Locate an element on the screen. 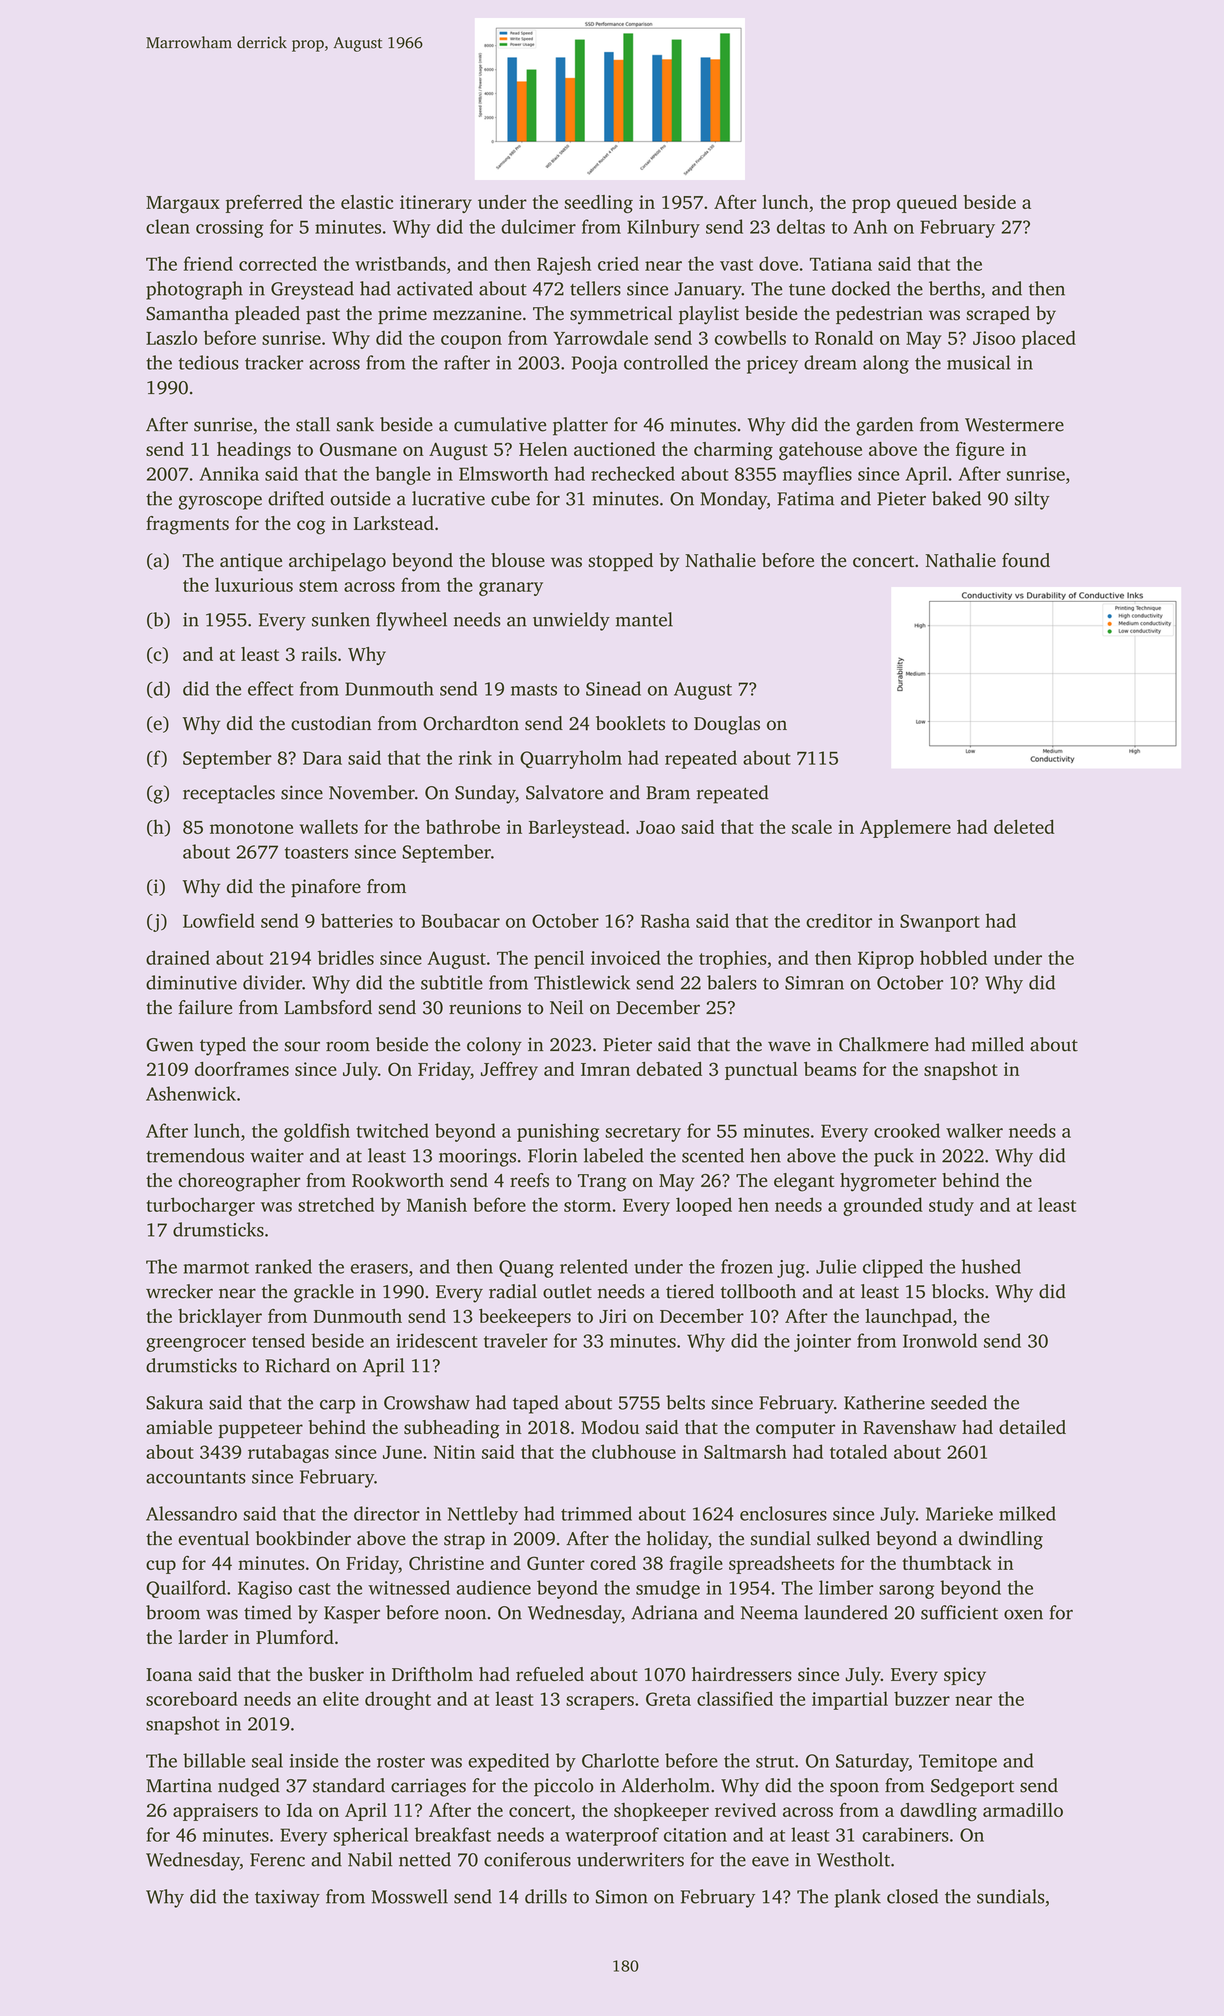 The height and width of the screenshot is (2016, 1224). effect is located at coordinates (271, 688).
